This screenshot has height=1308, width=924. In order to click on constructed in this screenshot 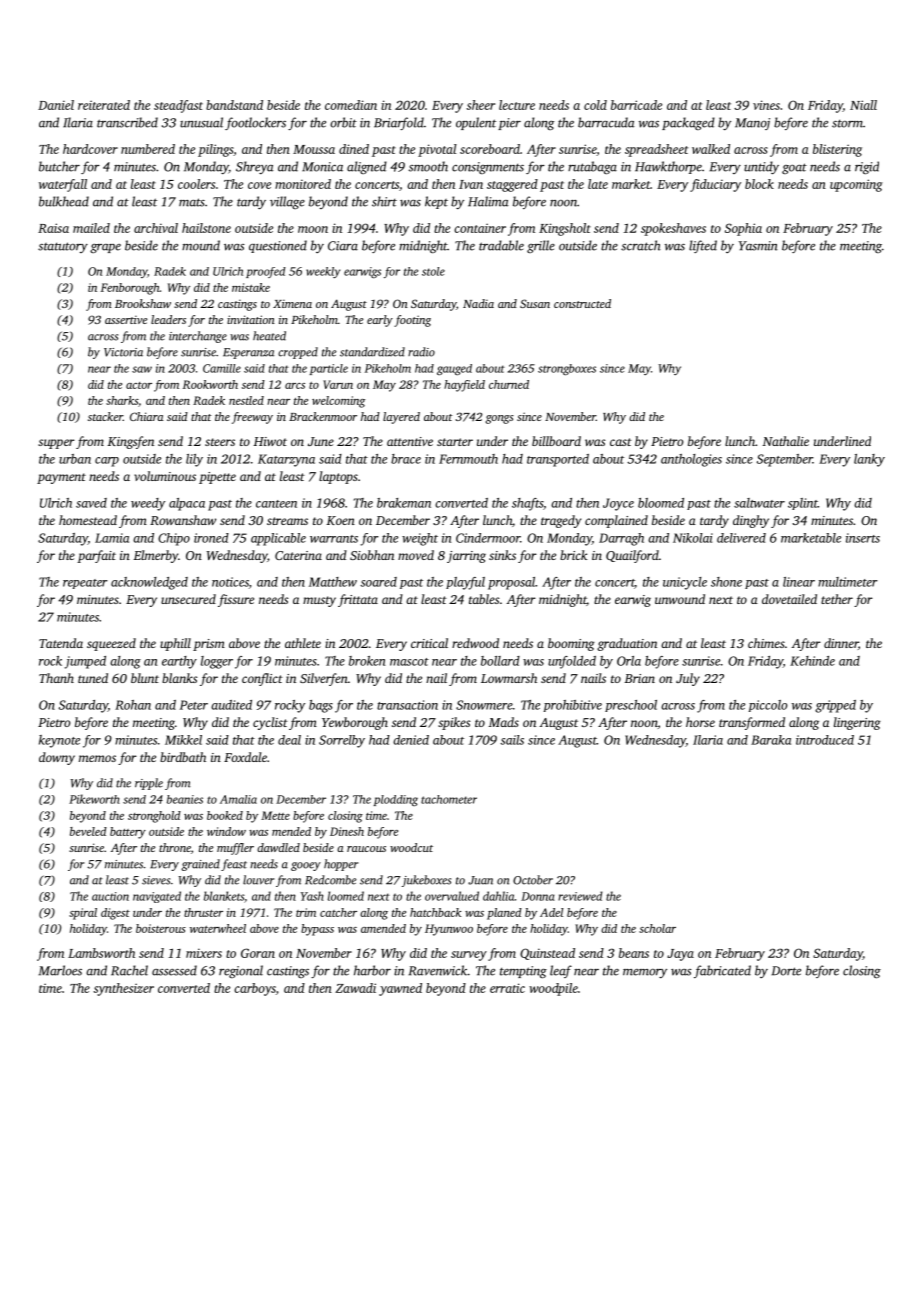, I will do `click(582, 303)`.
